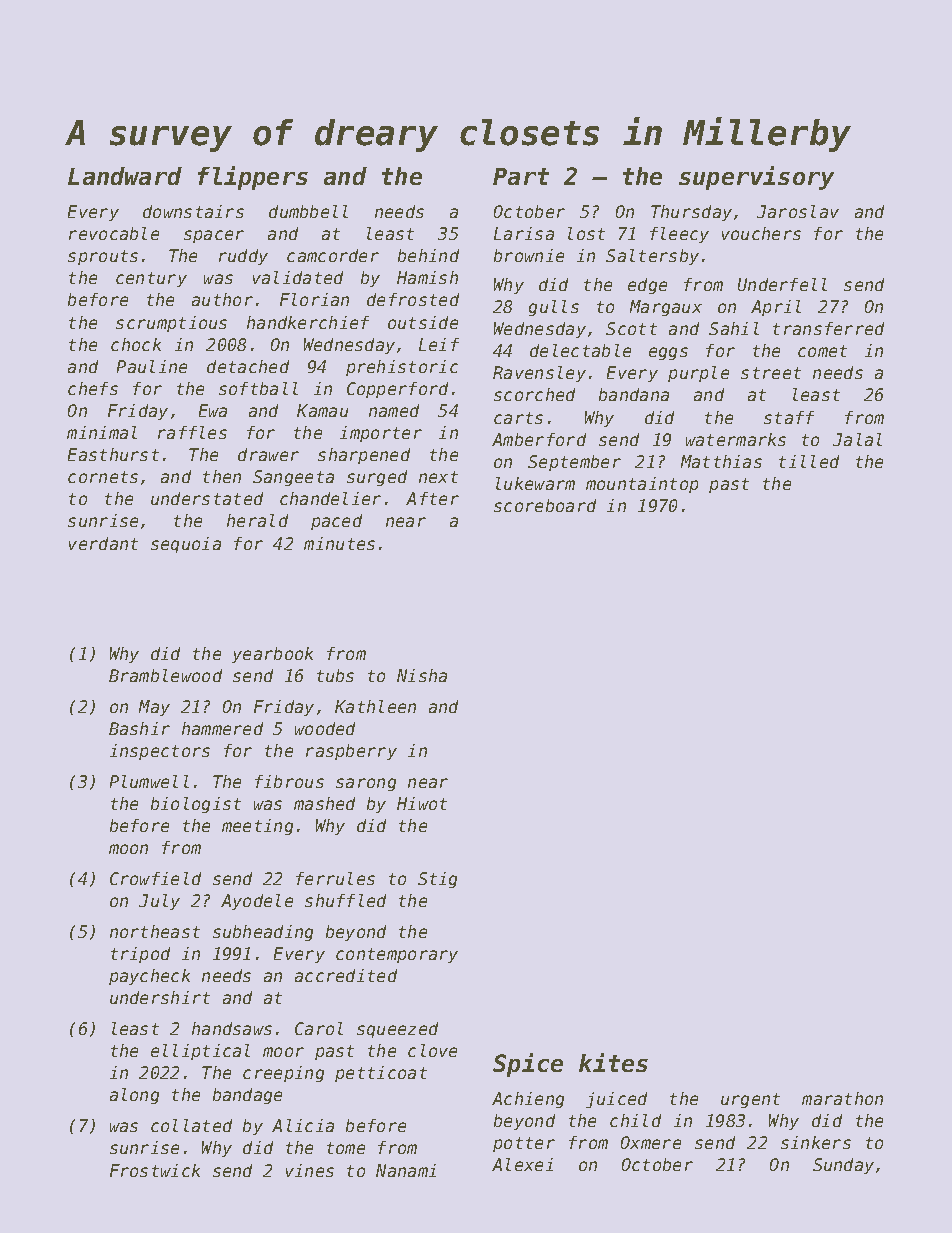 The height and width of the document is (1233, 952). Describe the element at coordinates (422, 675) in the document. I see `Nisha` at that location.
